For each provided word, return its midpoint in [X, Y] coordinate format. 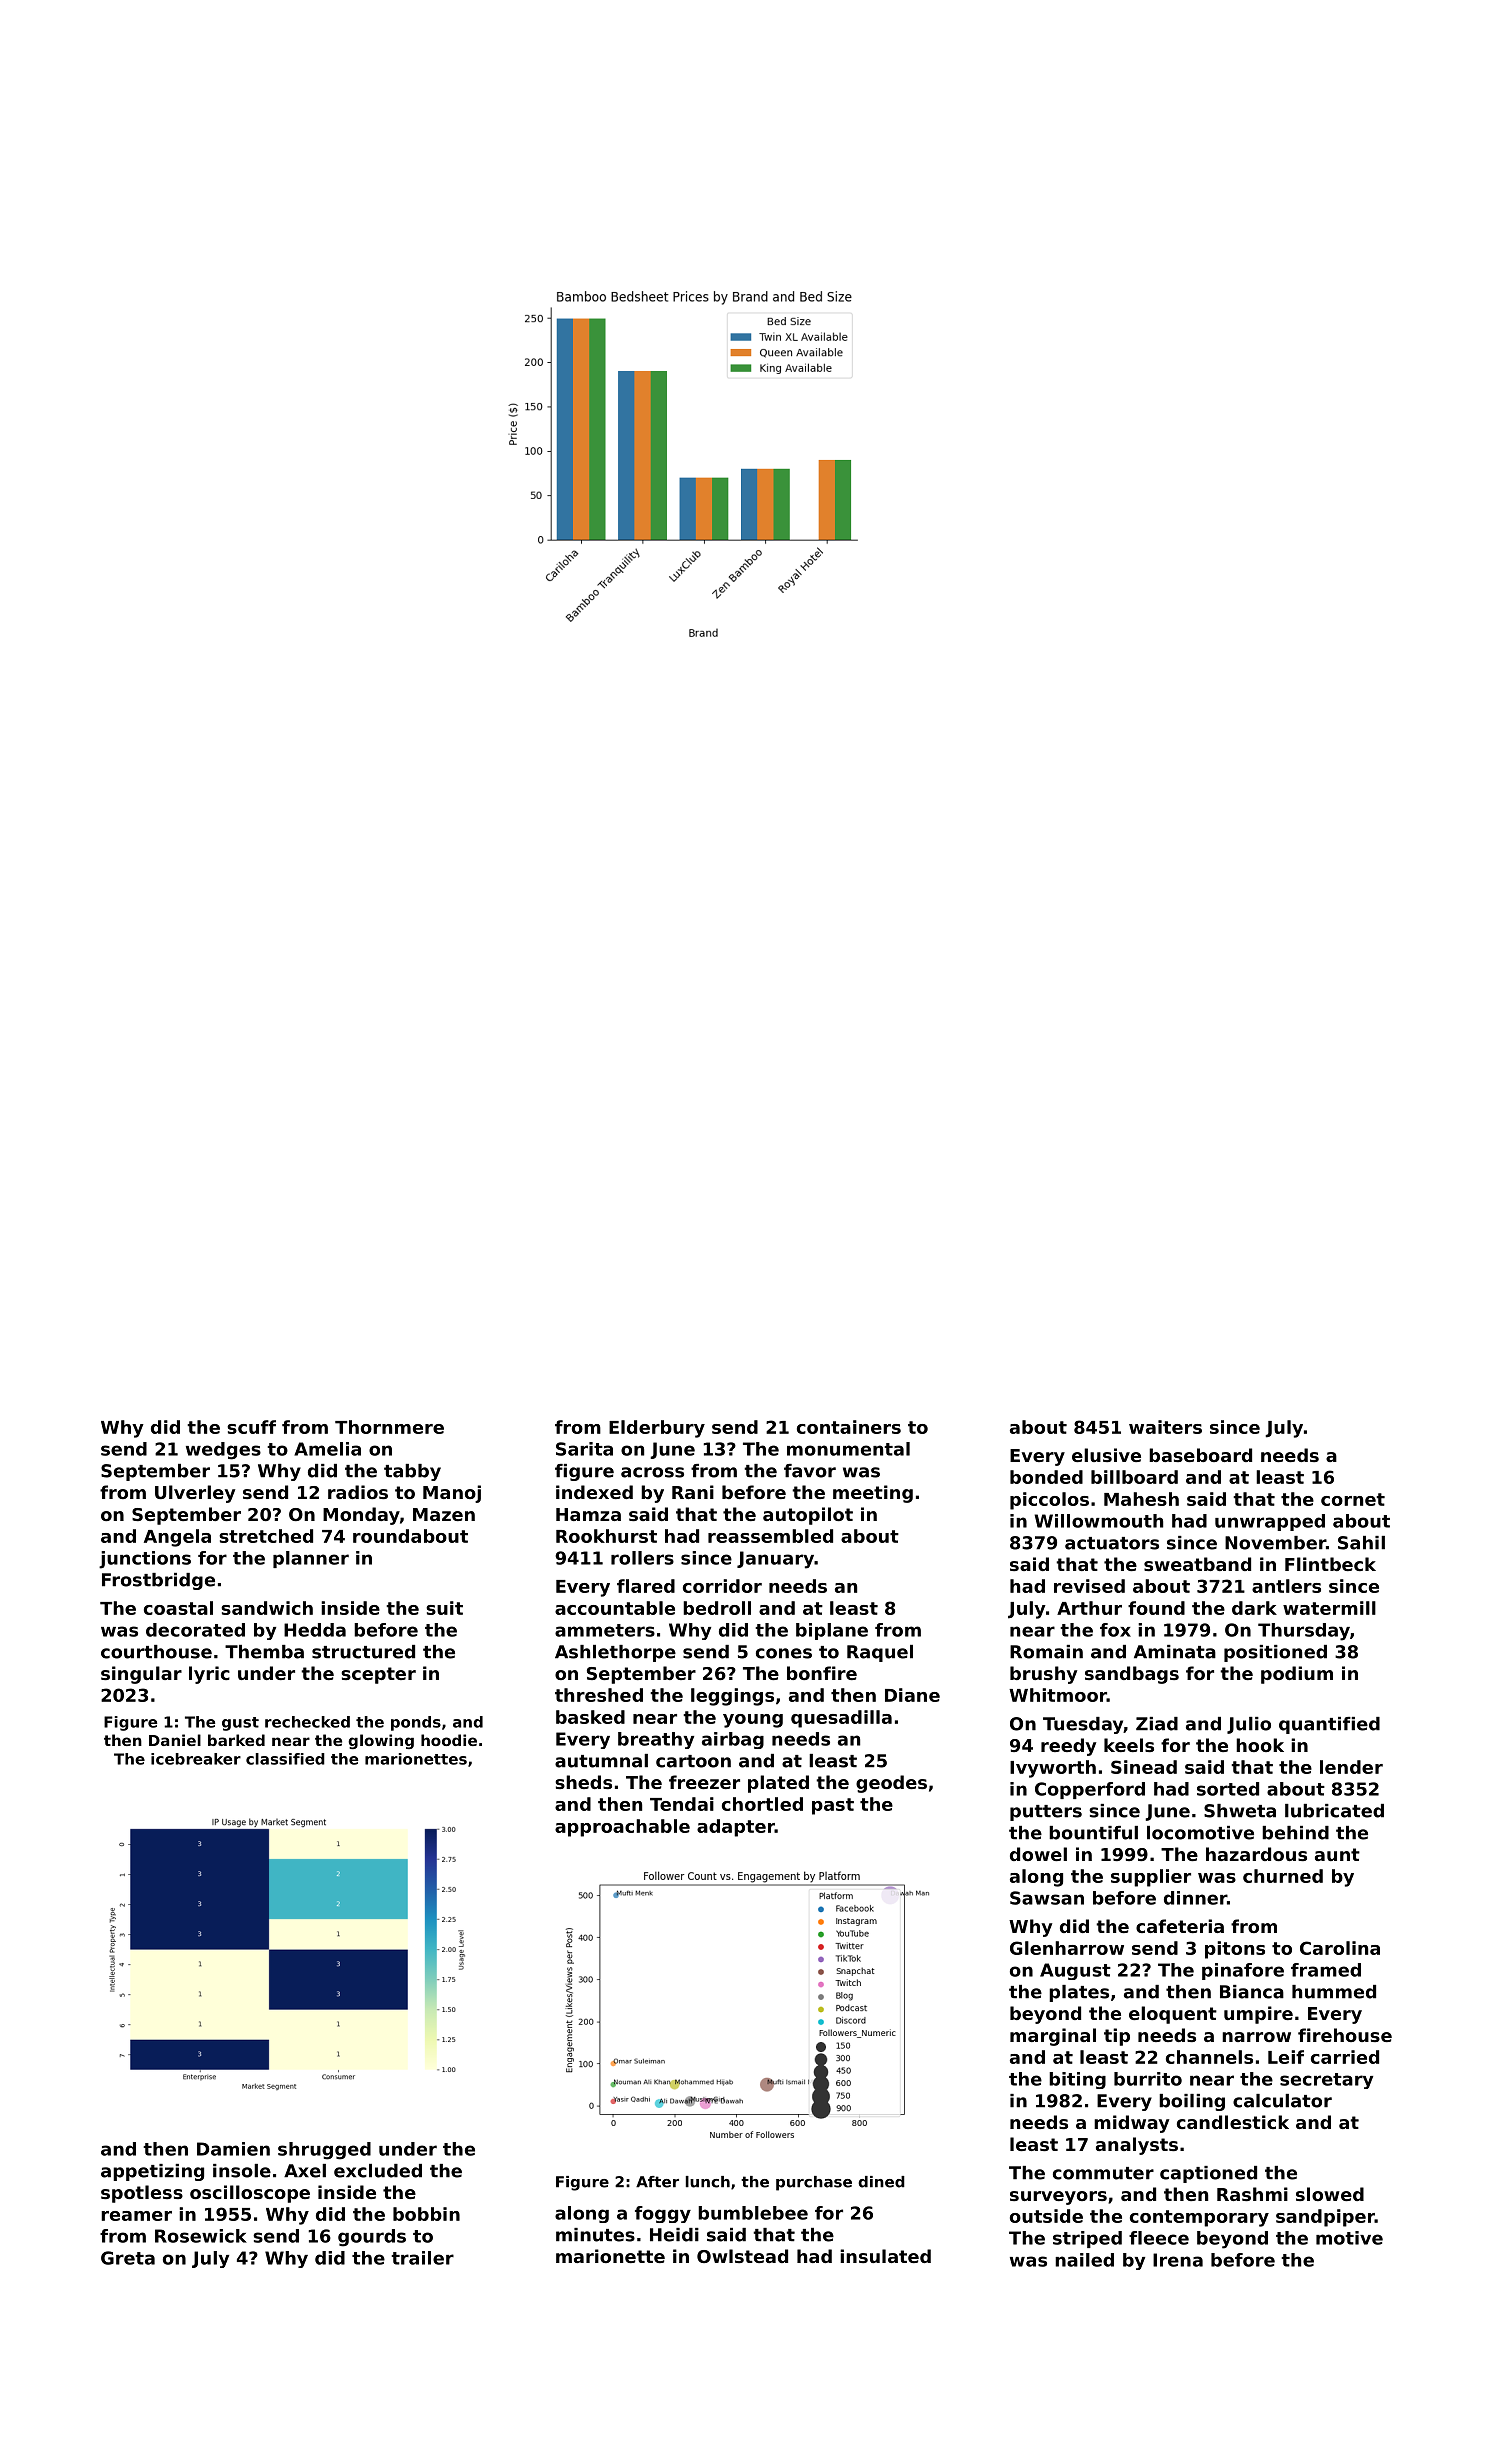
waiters [1165, 1427]
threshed [599, 1695]
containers [849, 1427]
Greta [128, 2258]
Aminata [1175, 1652]
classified [285, 1759]
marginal [1053, 2037]
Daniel [175, 1740]
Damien [233, 2149]
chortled [762, 1804]
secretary [1326, 2081]
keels [1129, 1745]
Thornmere [389, 1427]
